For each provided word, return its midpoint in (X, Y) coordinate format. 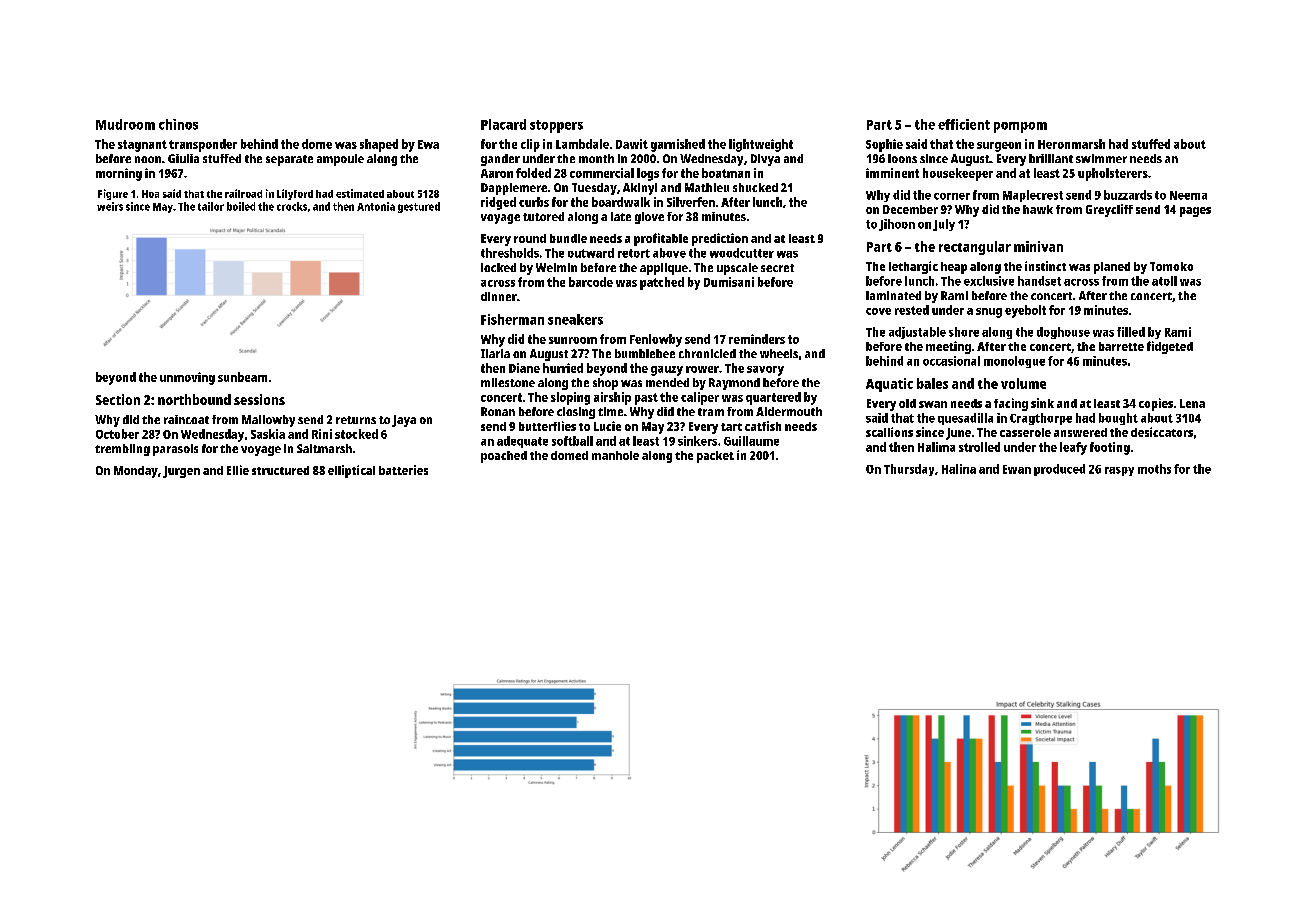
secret (777, 268)
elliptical (351, 471)
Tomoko (1171, 266)
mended (667, 382)
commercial (602, 173)
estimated (360, 193)
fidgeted (1170, 347)
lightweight (761, 145)
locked (498, 267)
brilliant (1051, 158)
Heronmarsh (1071, 144)
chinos (178, 124)
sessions (259, 399)
